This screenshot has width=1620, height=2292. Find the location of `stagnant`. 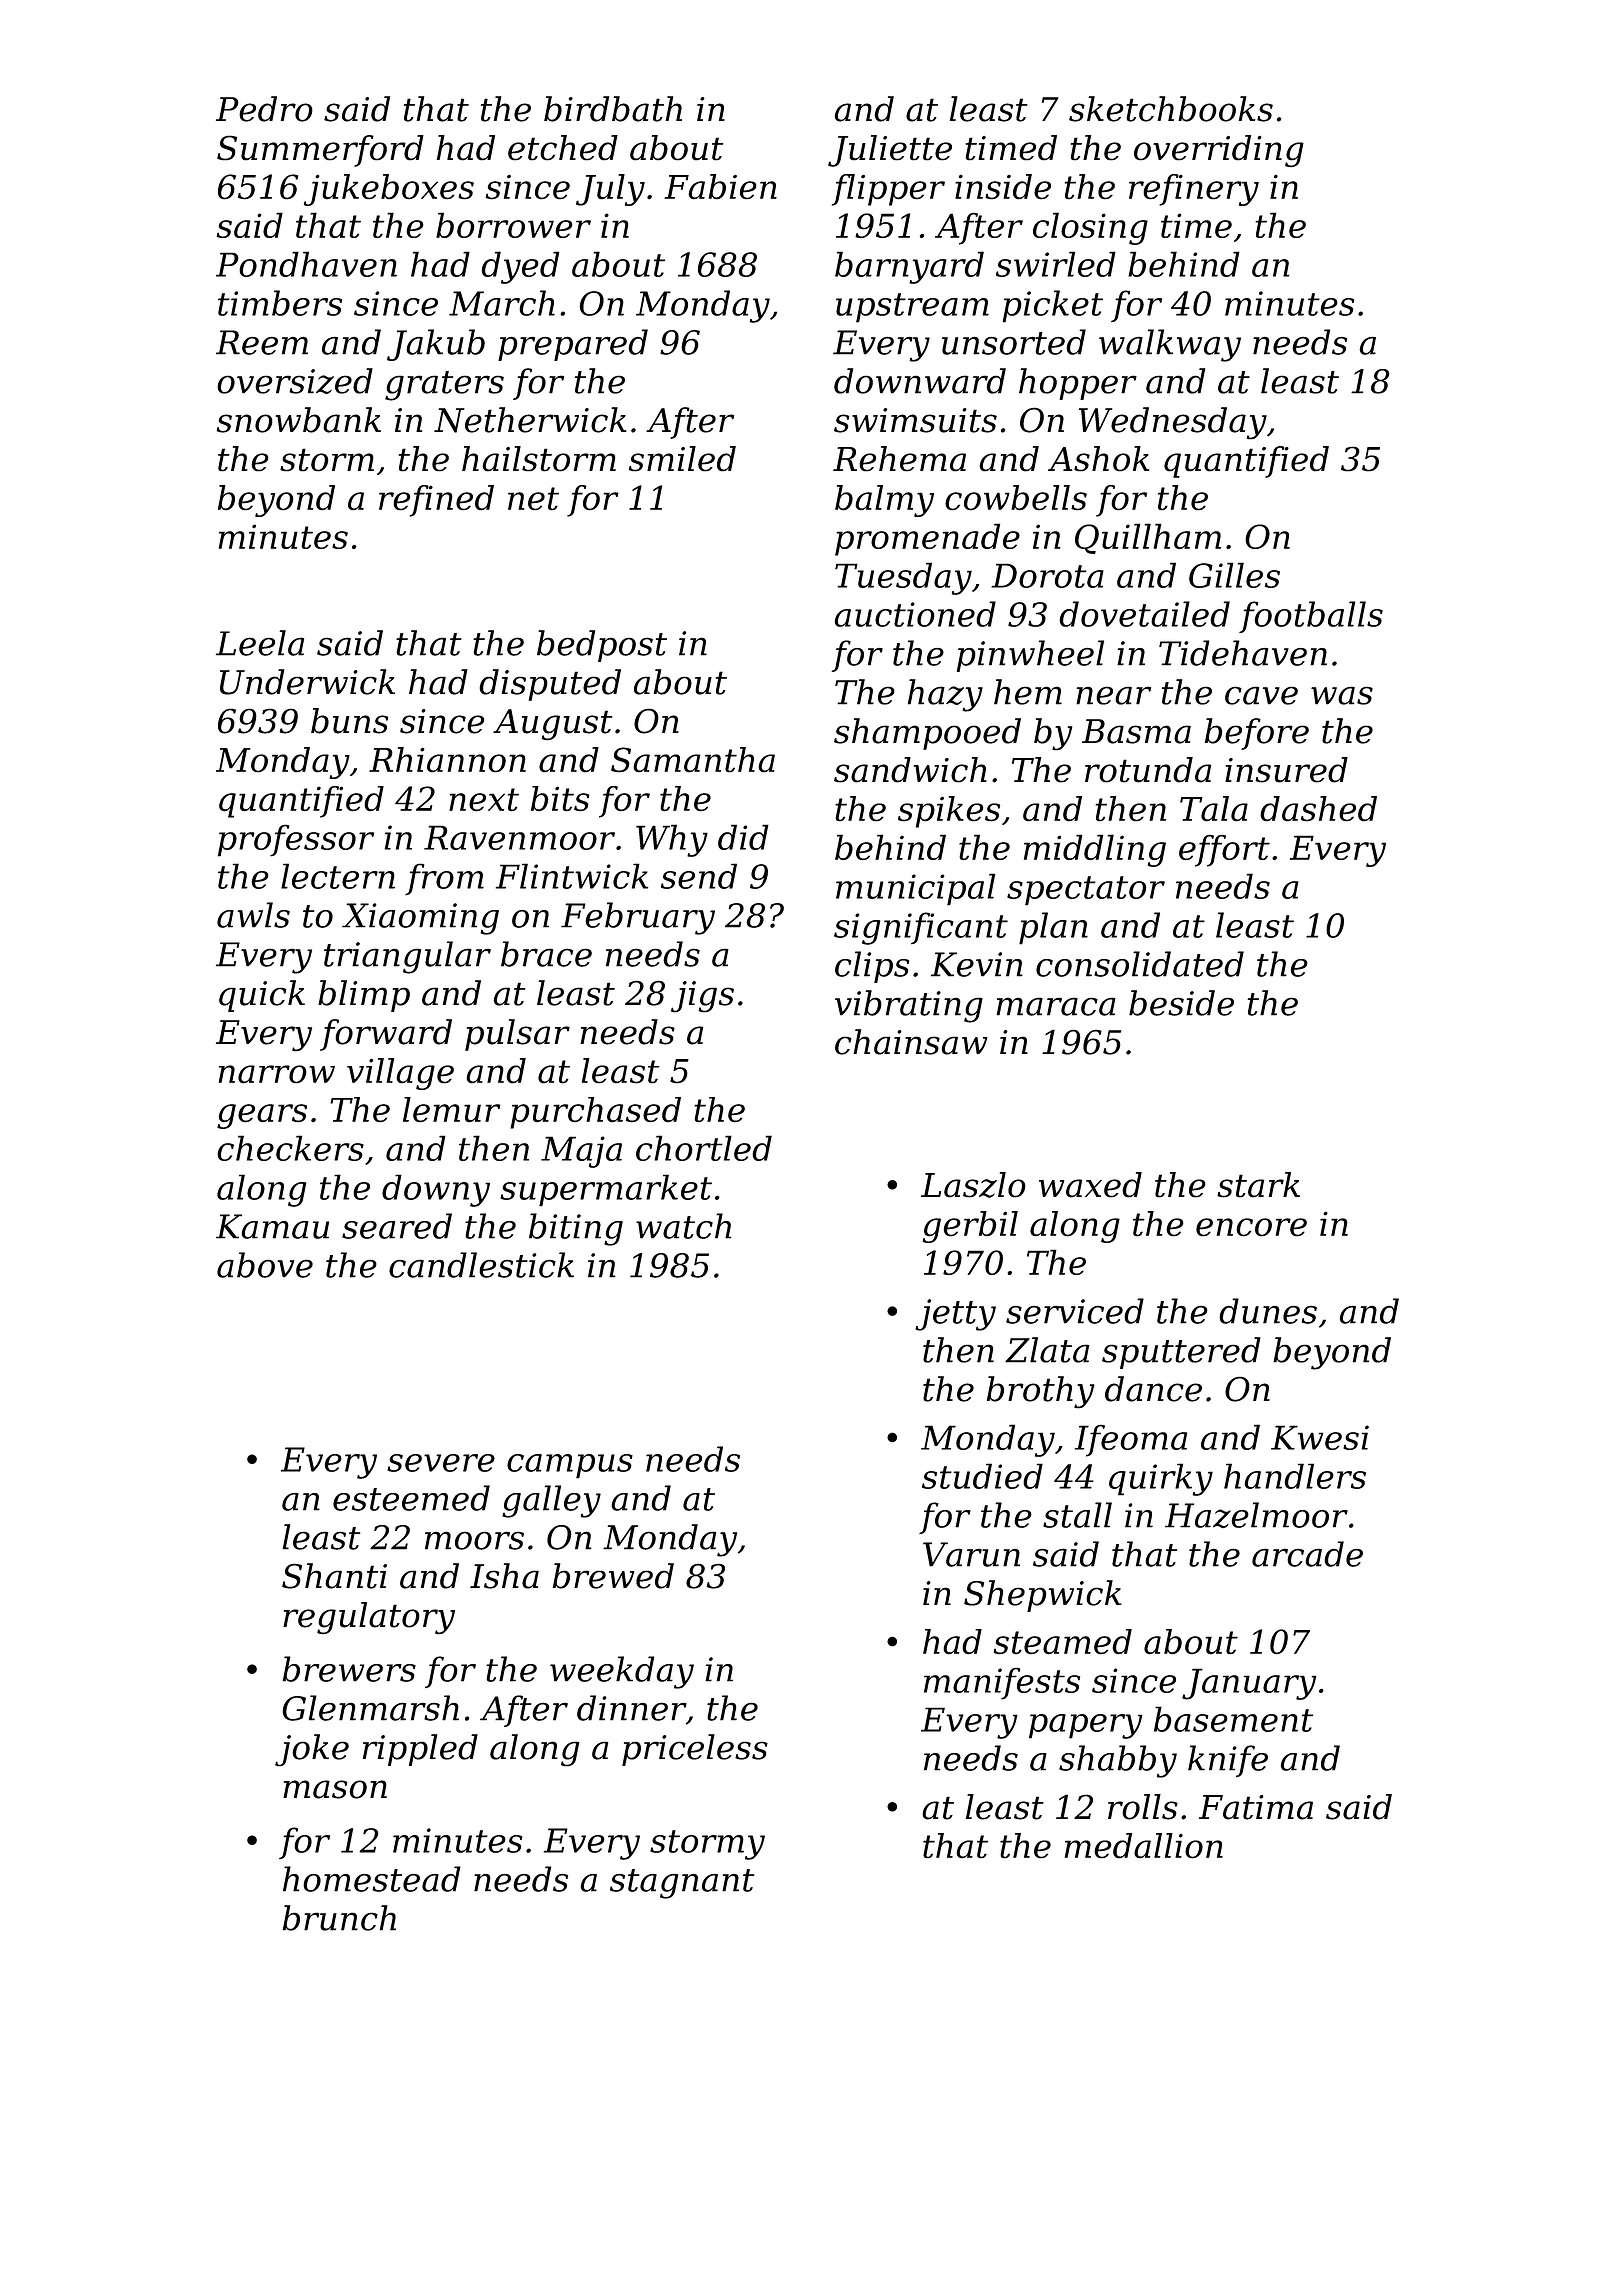

stagnant is located at coordinates (682, 1884).
